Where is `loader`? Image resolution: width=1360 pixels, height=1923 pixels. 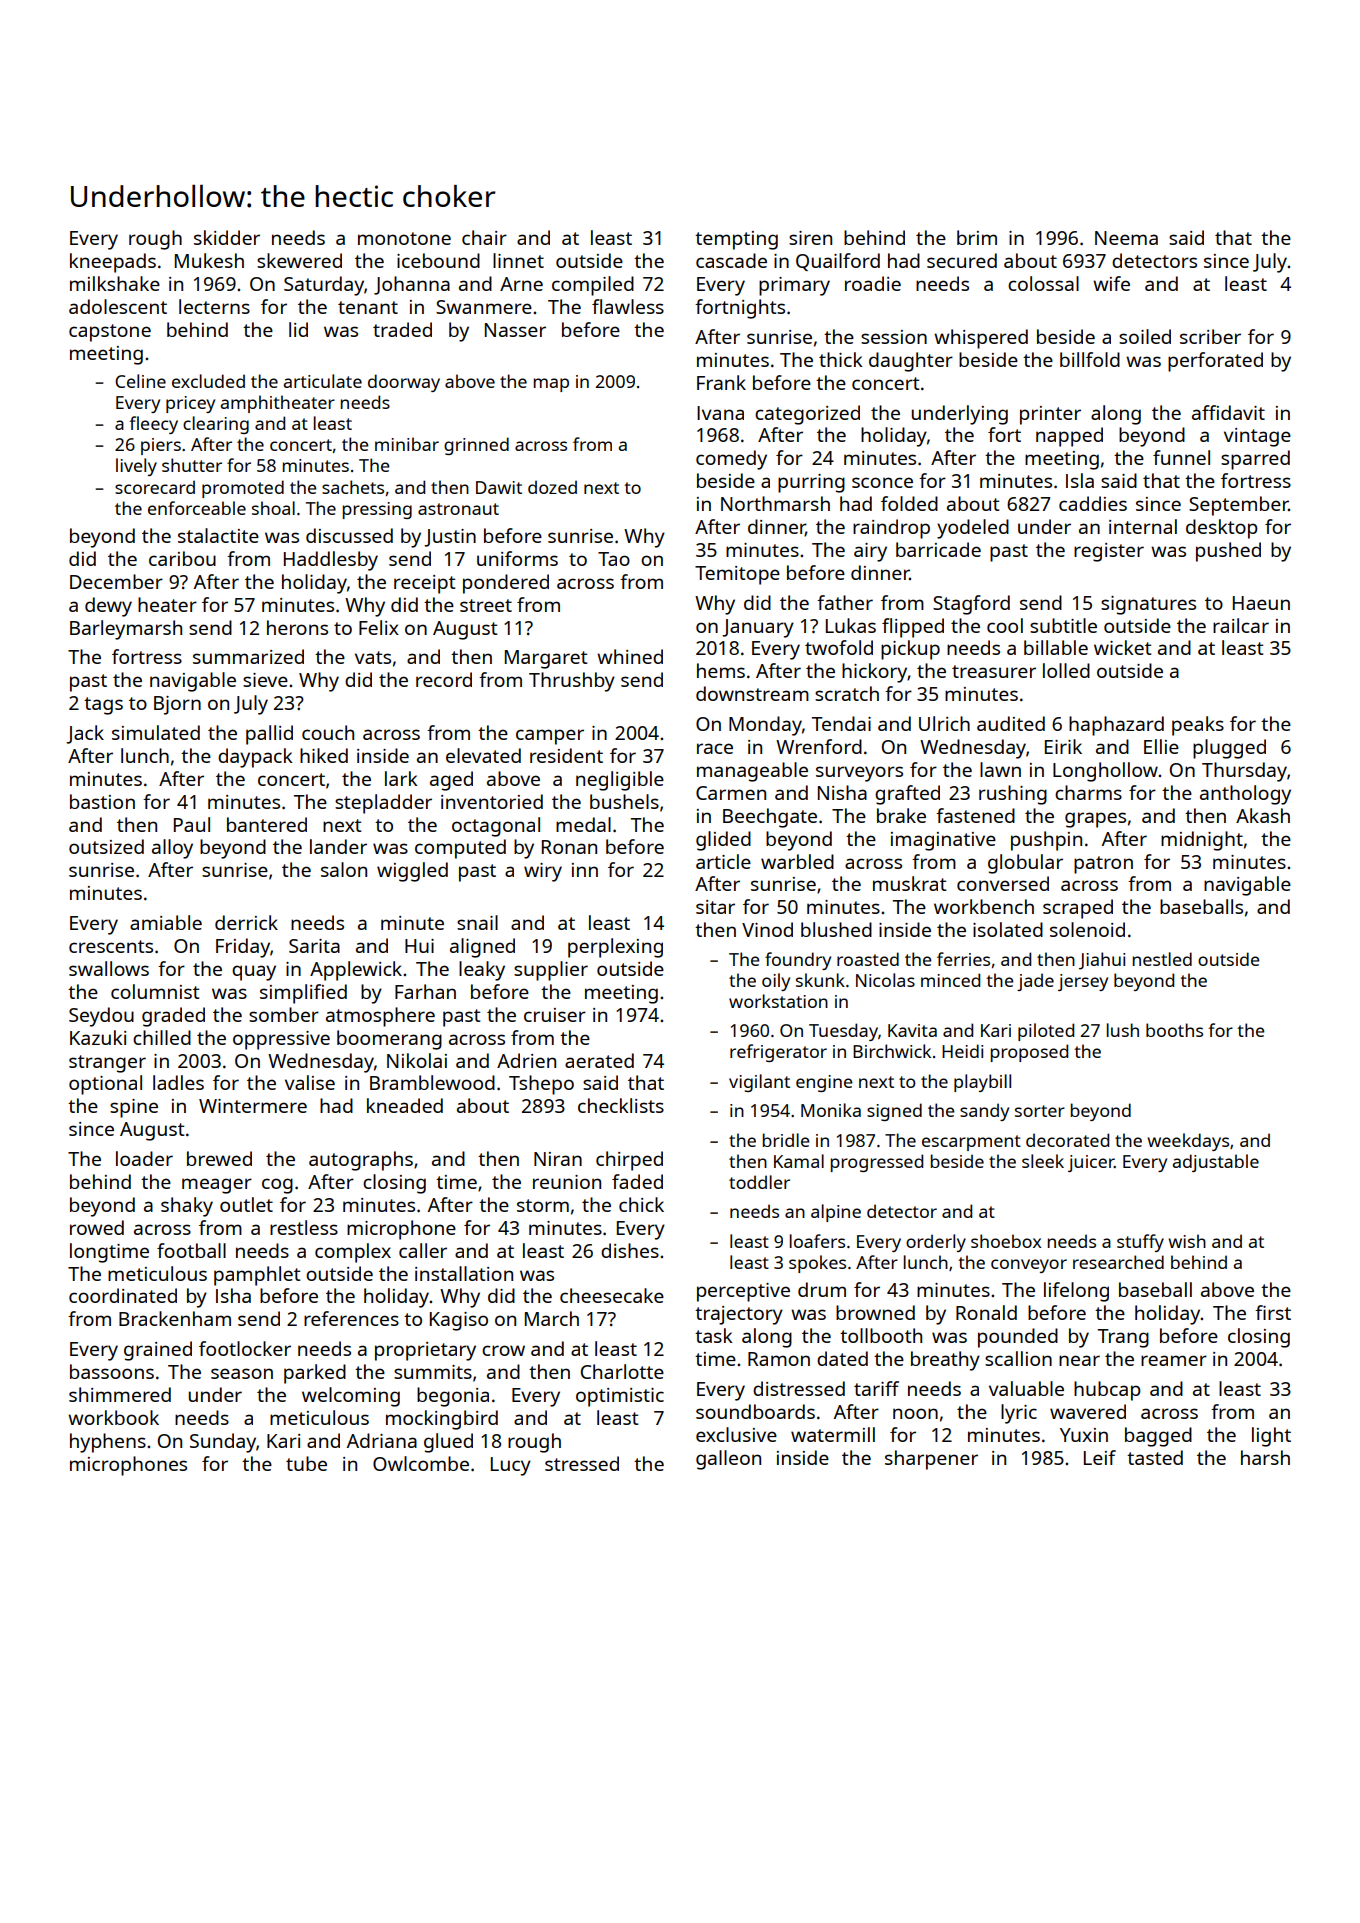
loader is located at coordinates (144, 1158).
